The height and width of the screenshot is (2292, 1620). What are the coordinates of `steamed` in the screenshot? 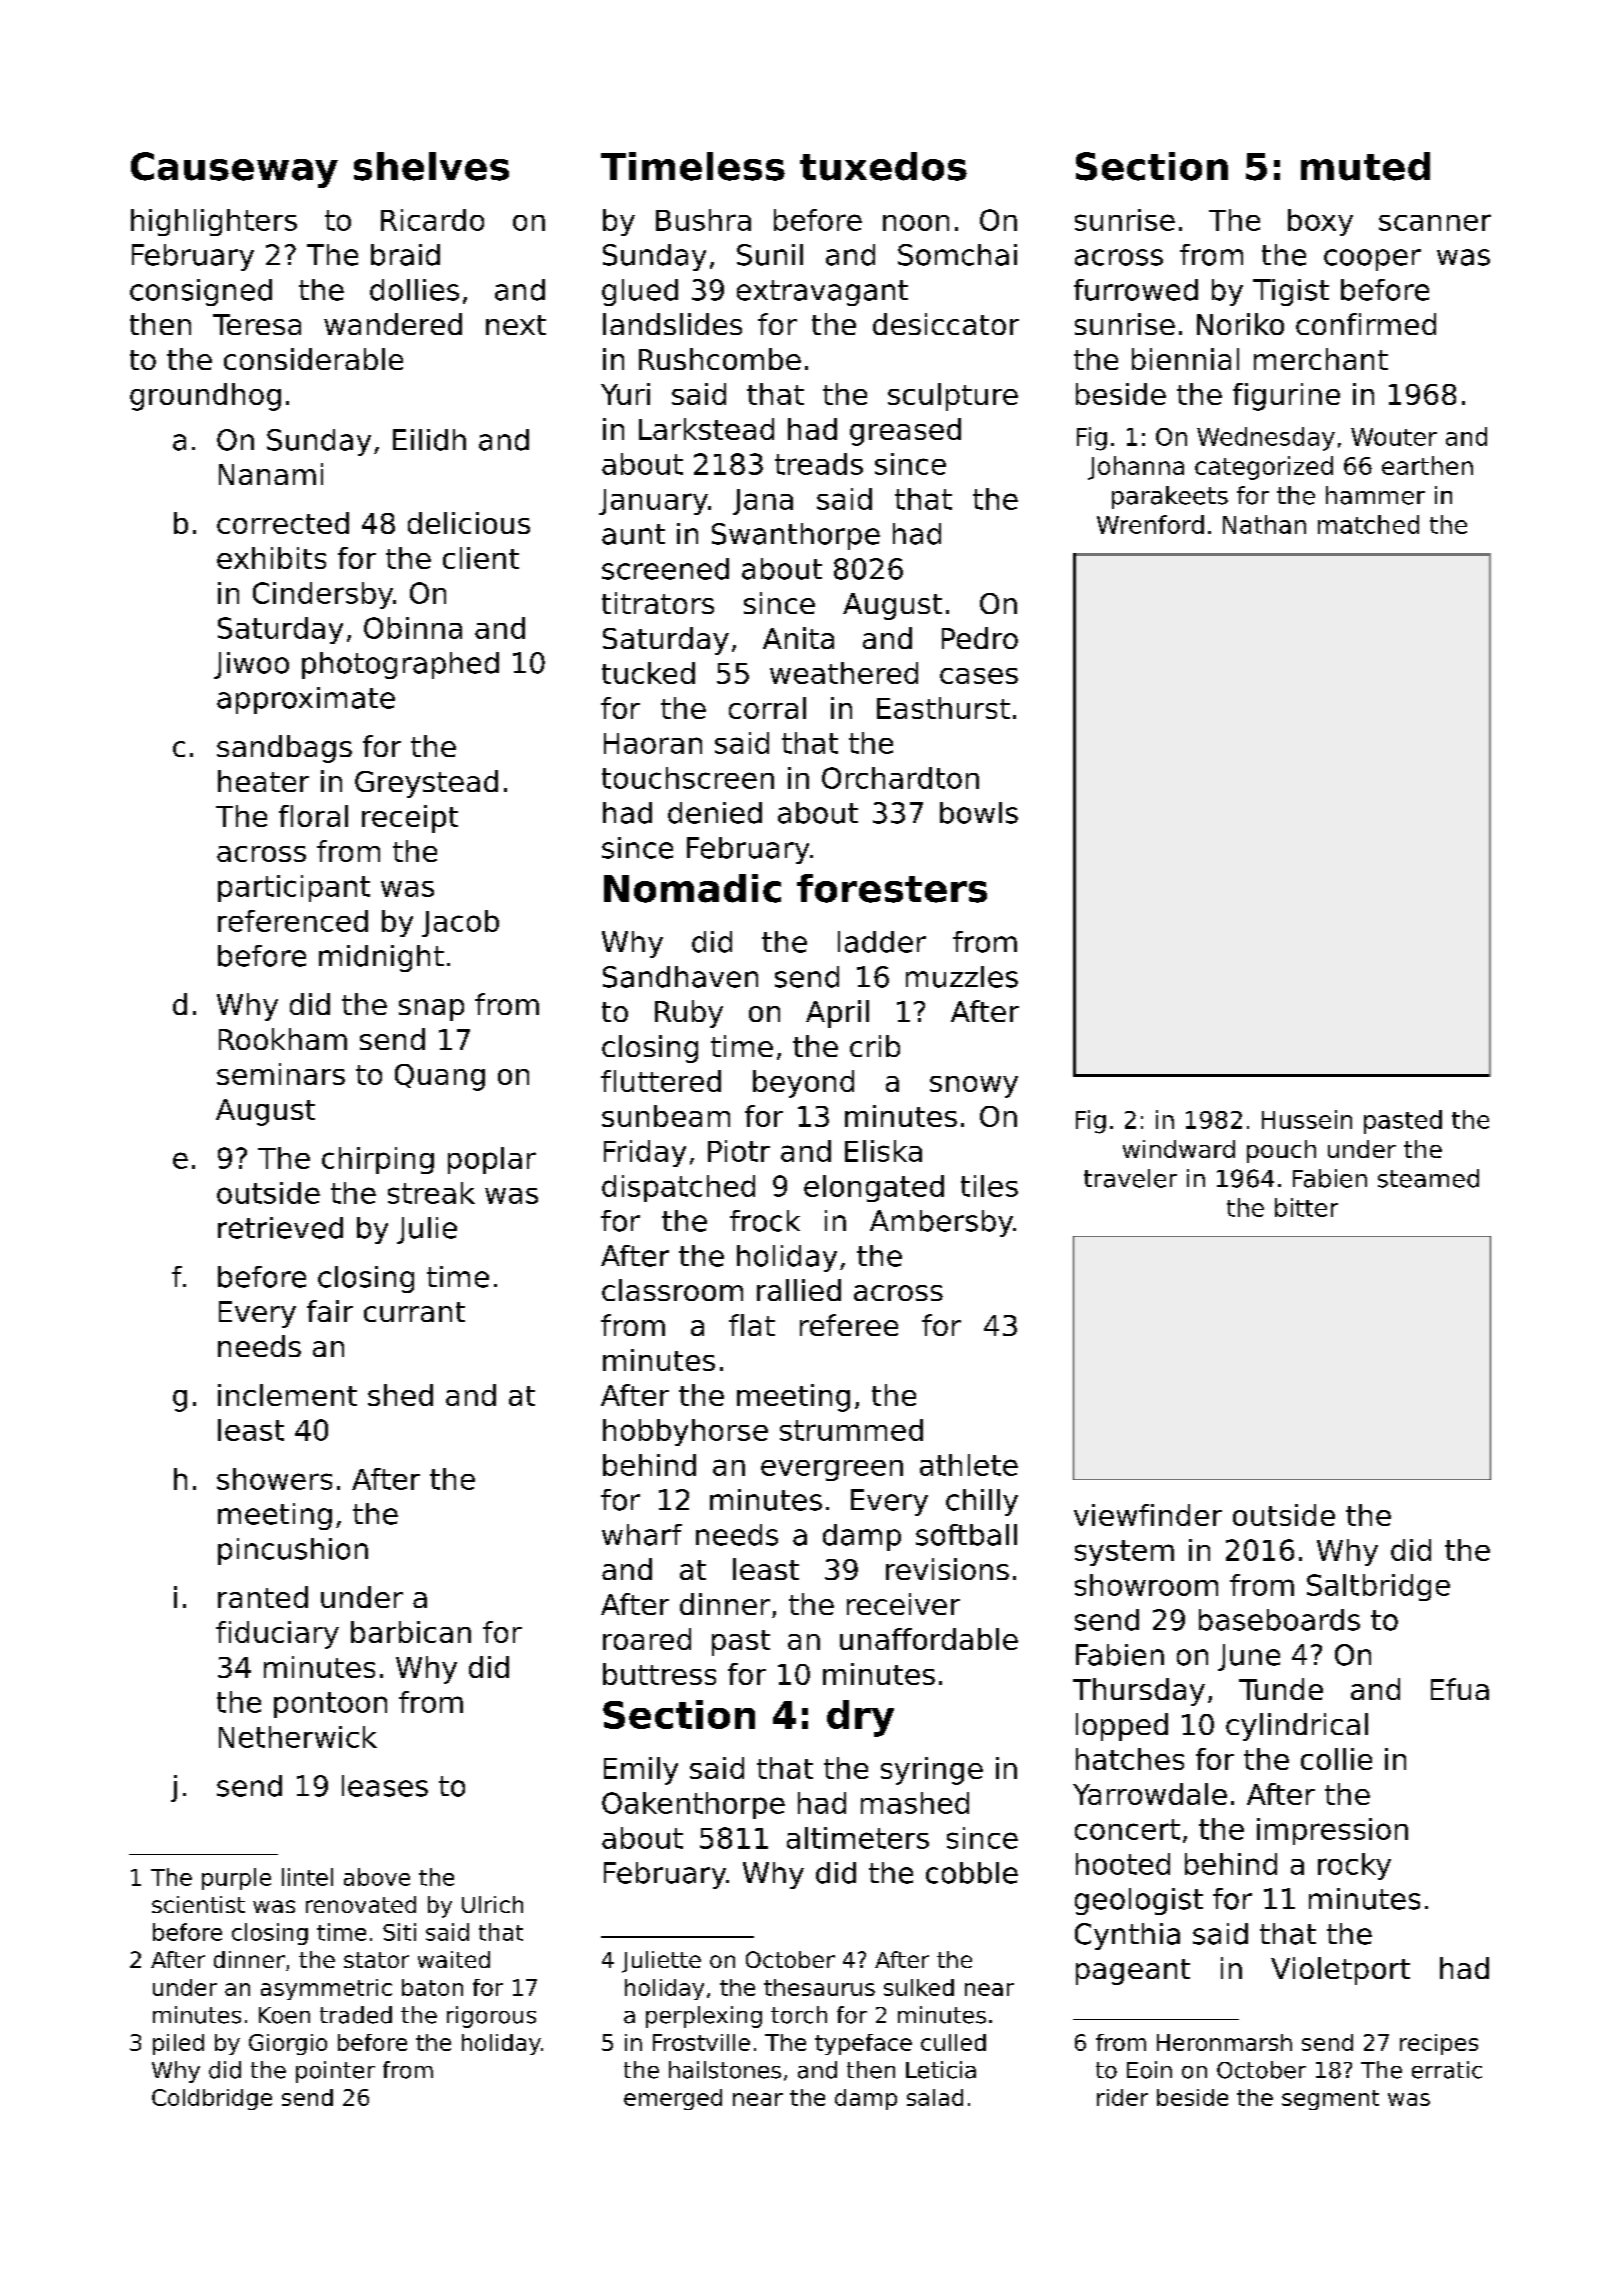 It's located at (1428, 1178).
